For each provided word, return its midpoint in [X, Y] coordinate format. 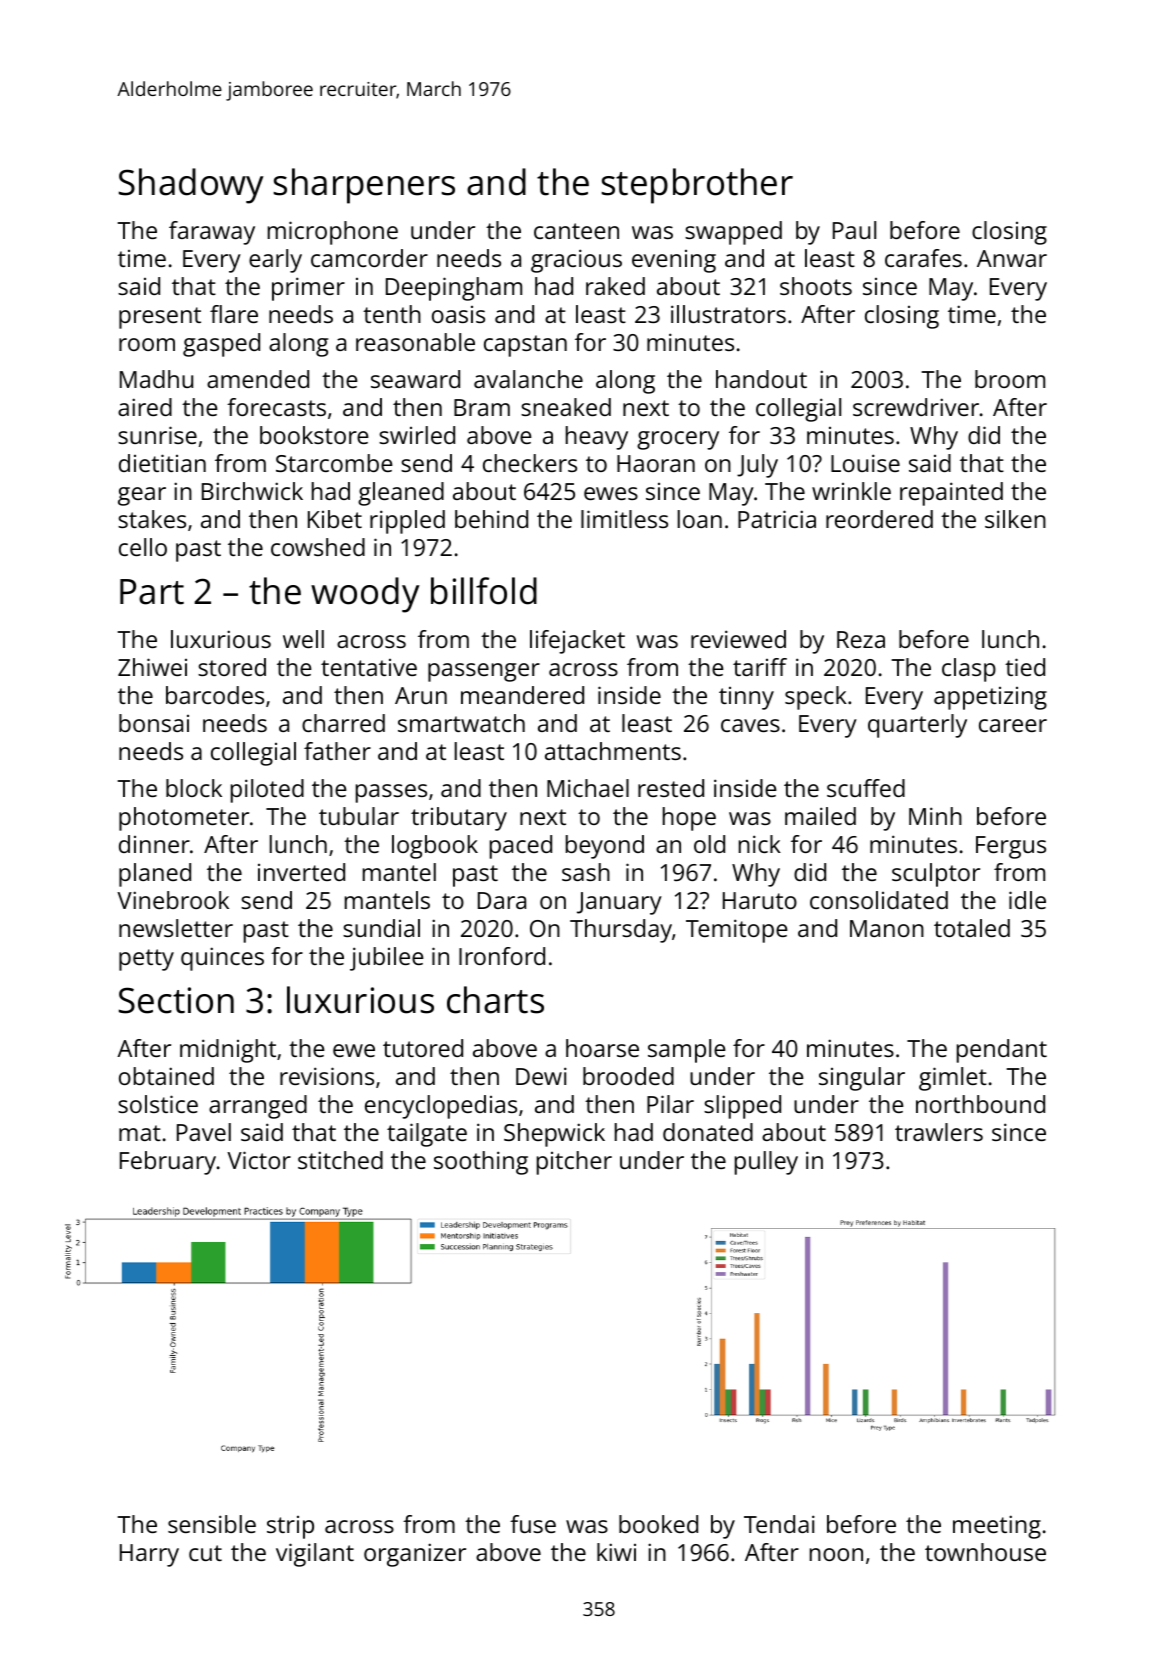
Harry [149, 1555]
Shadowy [191, 186]
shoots [816, 286]
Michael [588, 788]
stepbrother [697, 186]
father [337, 751]
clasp [969, 670]
